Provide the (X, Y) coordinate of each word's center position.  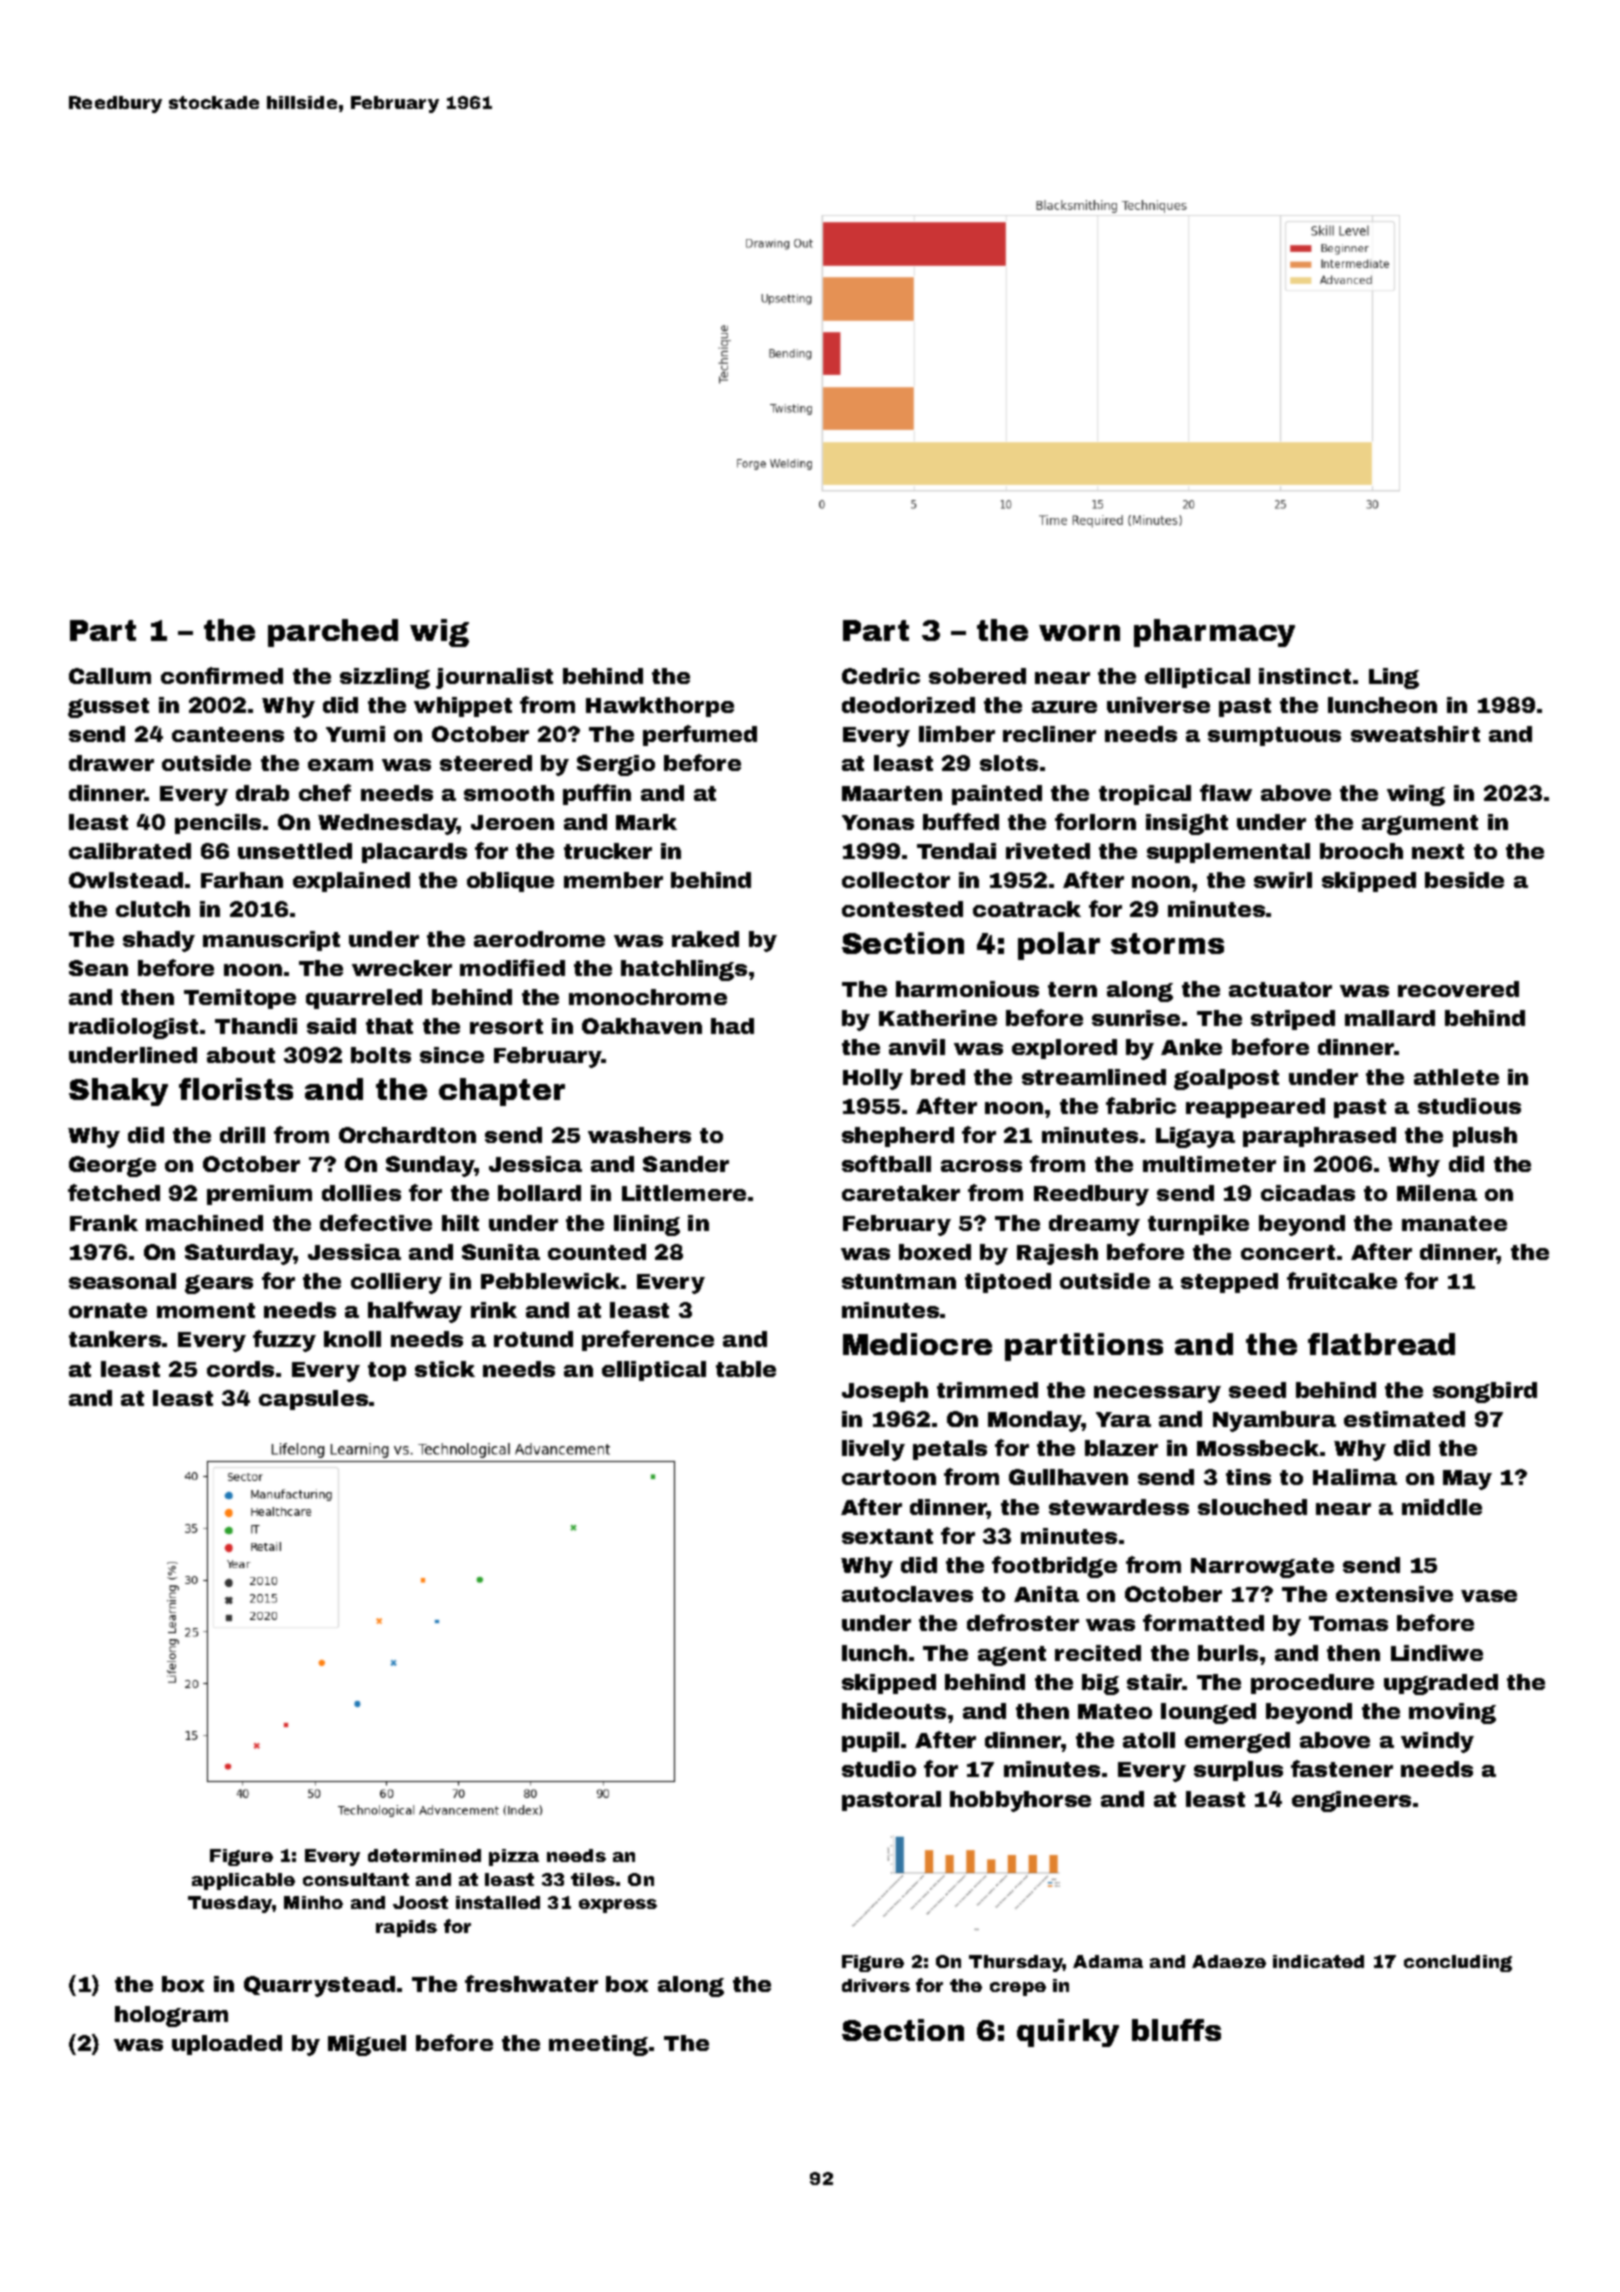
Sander (686, 1164)
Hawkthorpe (660, 707)
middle (1442, 1507)
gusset (108, 708)
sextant (887, 1536)
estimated (1404, 1419)
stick (445, 1369)
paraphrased (1319, 1137)
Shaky (118, 1092)
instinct (1305, 676)
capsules (313, 1400)
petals (950, 1450)
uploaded (227, 2045)
